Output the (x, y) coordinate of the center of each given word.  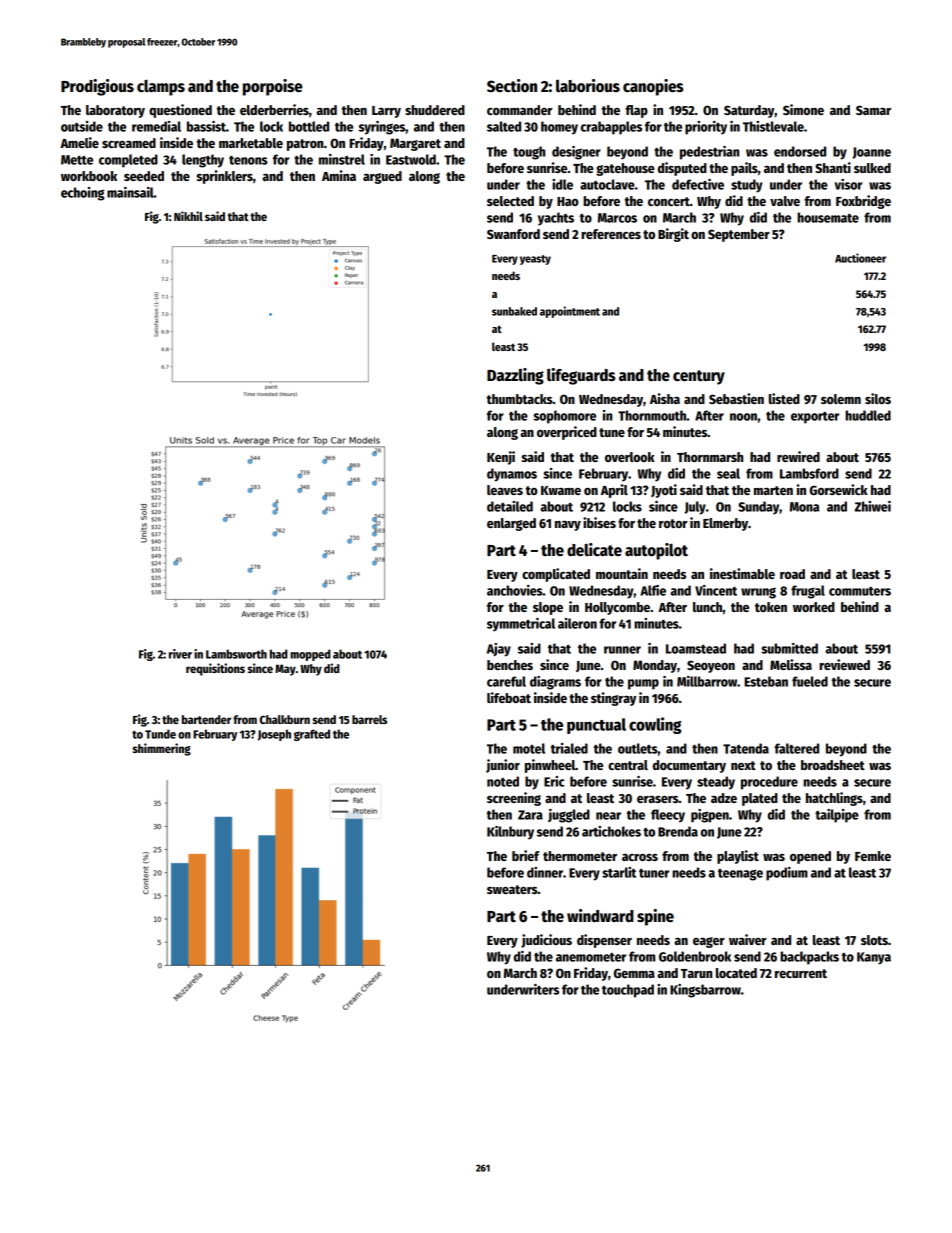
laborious (588, 85)
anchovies (515, 590)
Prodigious (97, 87)
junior (503, 766)
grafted (312, 735)
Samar (873, 110)
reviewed (844, 664)
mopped (310, 655)
